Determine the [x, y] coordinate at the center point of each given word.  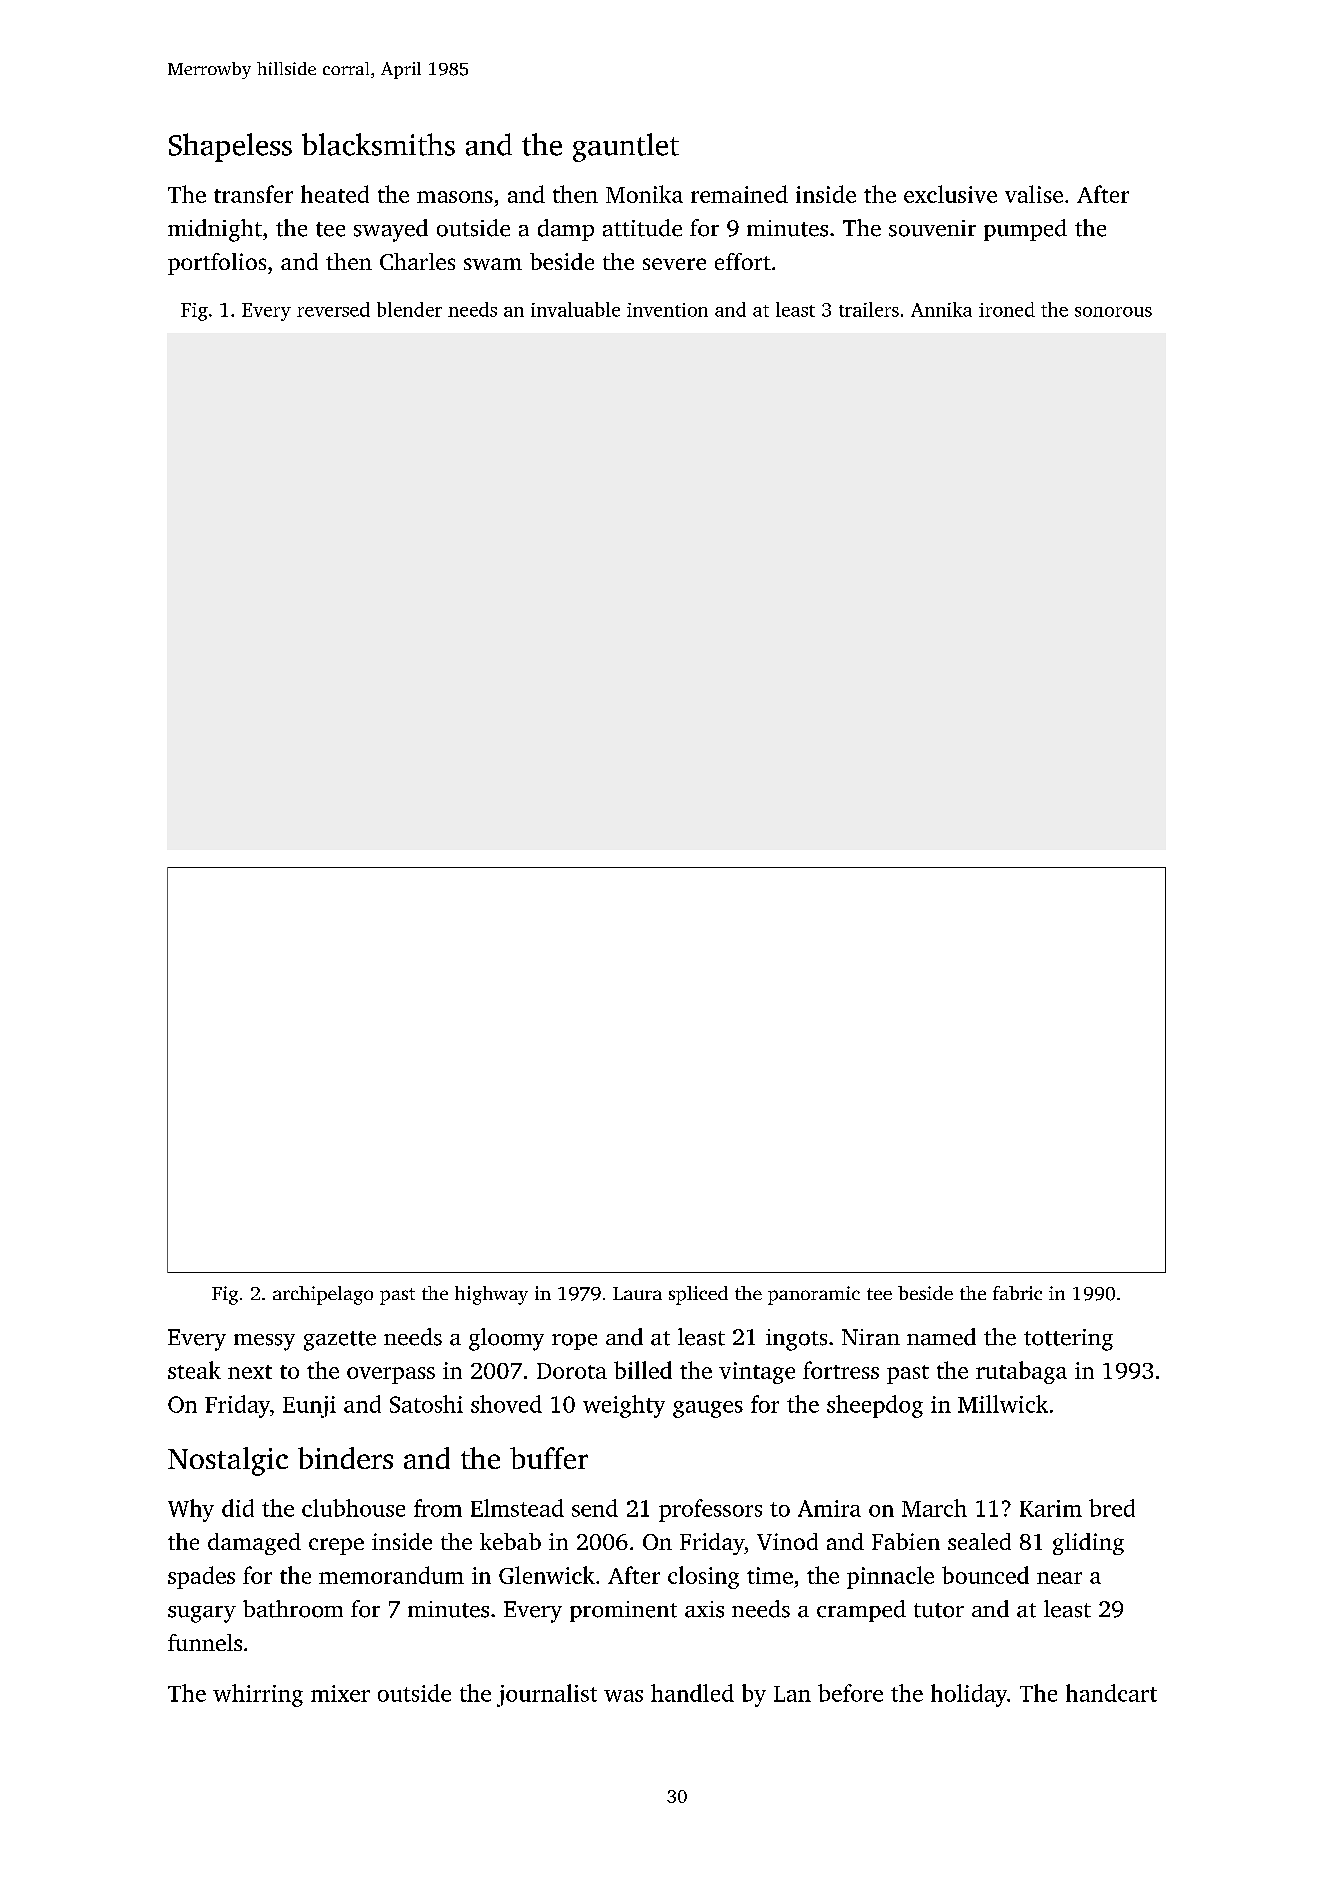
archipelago [323, 1295]
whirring [258, 1695]
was [623, 1696]
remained [739, 194]
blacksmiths [378, 144]
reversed [333, 309]
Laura [637, 1293]
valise [1034, 194]
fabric [1017, 1293]
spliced [698, 1295]
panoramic [814, 1295]
